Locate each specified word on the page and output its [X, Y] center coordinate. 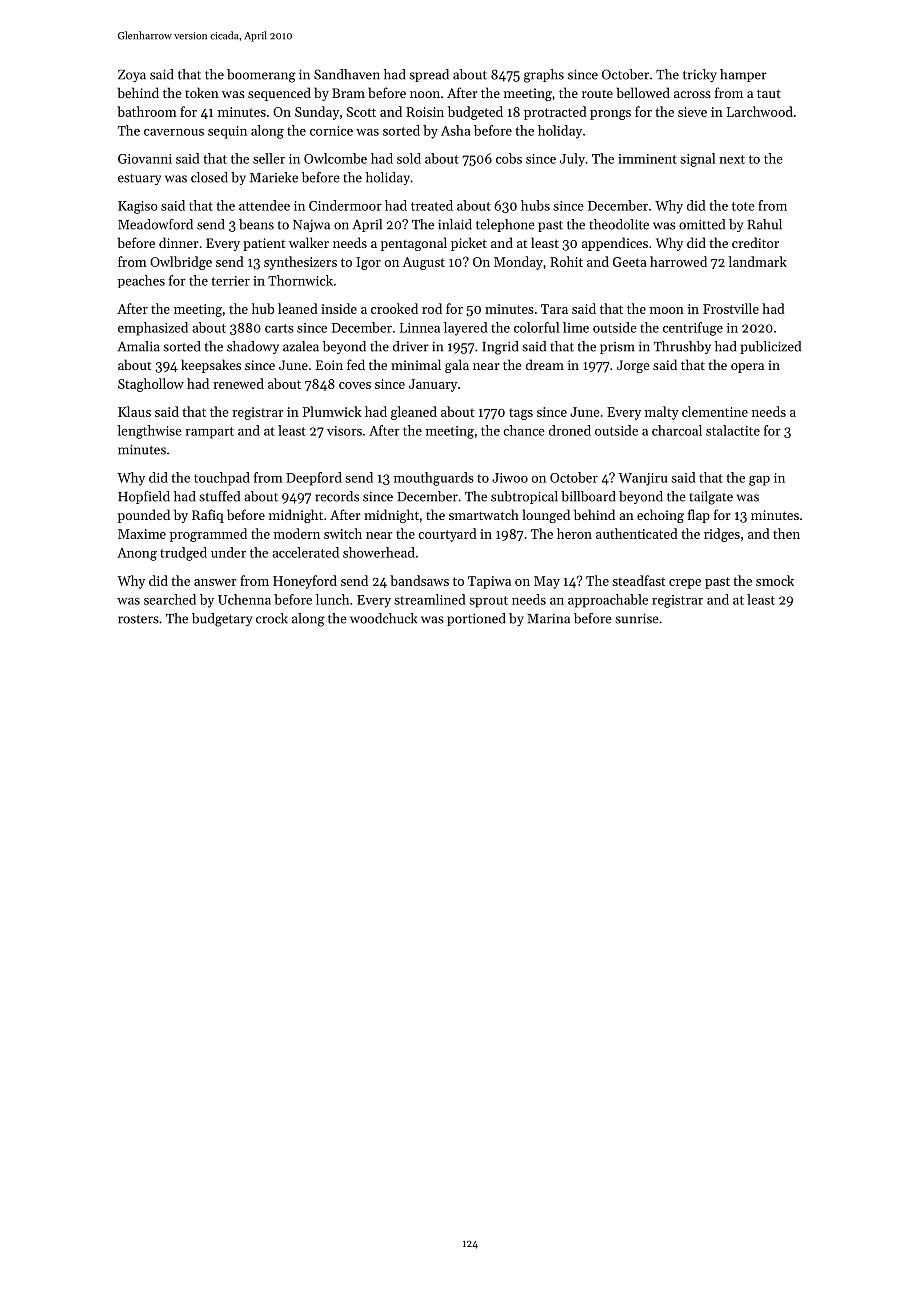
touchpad [222, 479]
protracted [555, 113]
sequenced [279, 94]
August [424, 263]
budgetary [222, 620]
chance [524, 430]
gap [759, 481]
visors [344, 431]
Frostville [731, 308]
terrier [231, 281]
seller [269, 158]
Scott [361, 112]
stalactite [733, 430]
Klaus [134, 411]
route [597, 94]
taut [769, 93]
